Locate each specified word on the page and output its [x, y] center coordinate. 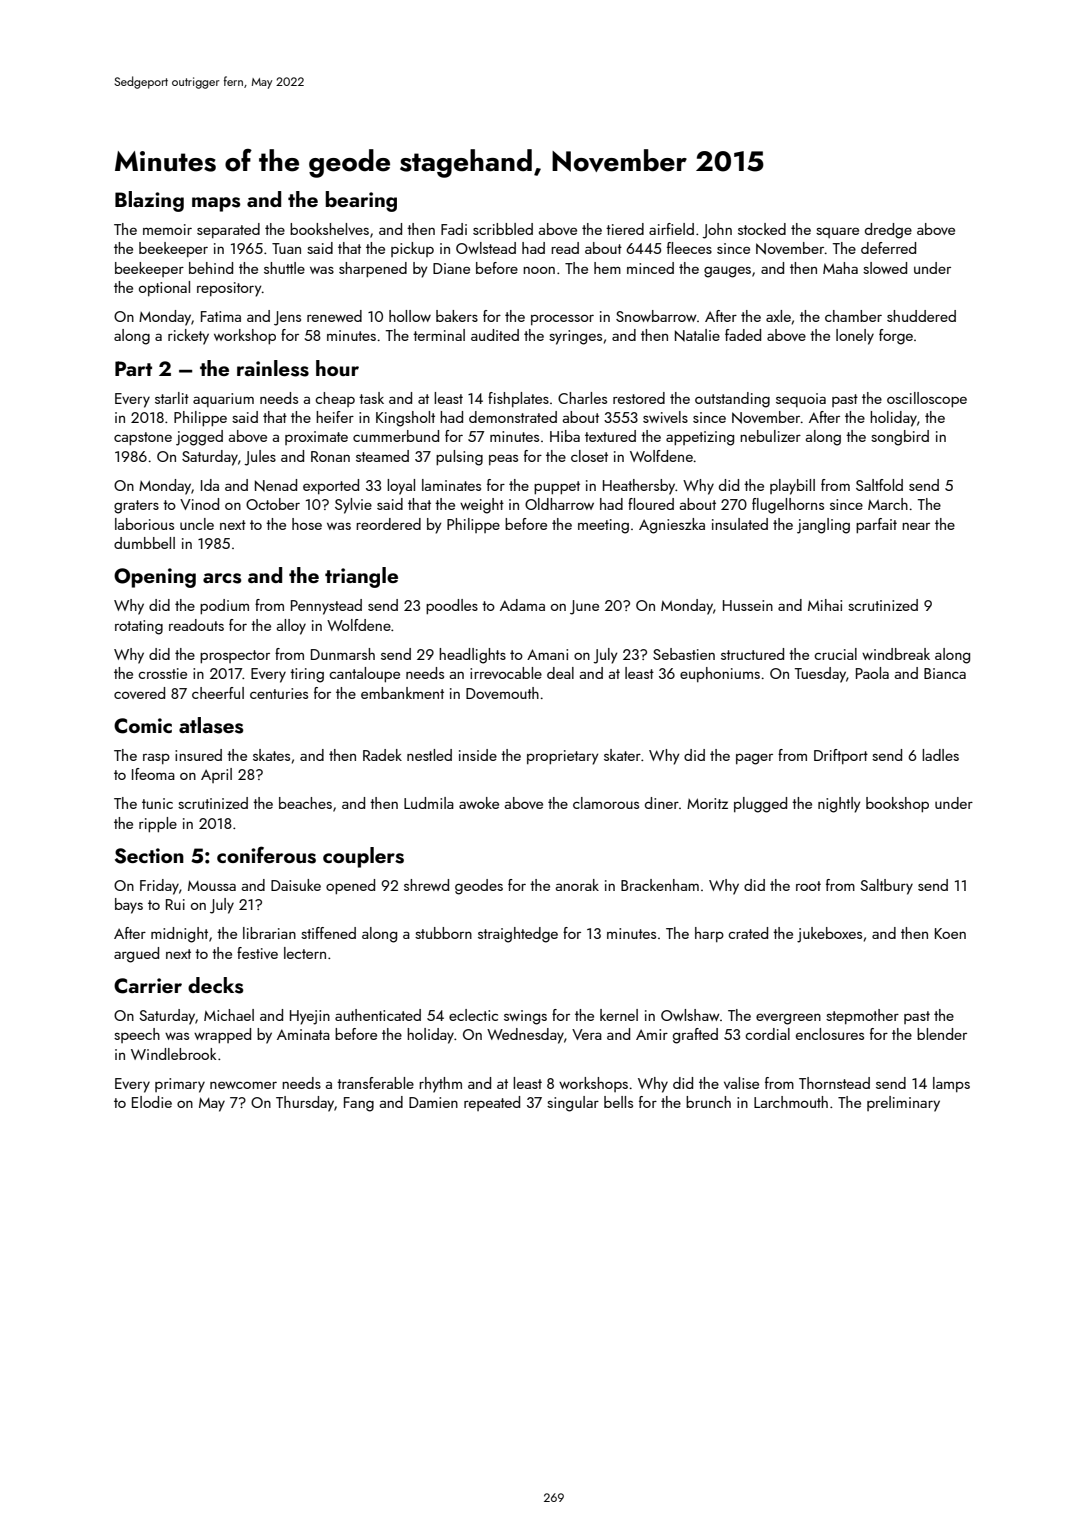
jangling [823, 526]
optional [164, 288]
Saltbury [886, 887]
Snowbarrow [656, 316]
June [584, 607]
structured [752, 654]
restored [639, 398]
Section [149, 856]
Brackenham [660, 885]
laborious [144, 524]
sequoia [801, 400]
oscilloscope [927, 399]
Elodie [152, 1102]
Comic [143, 726]
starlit [172, 398]
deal [560, 673]
